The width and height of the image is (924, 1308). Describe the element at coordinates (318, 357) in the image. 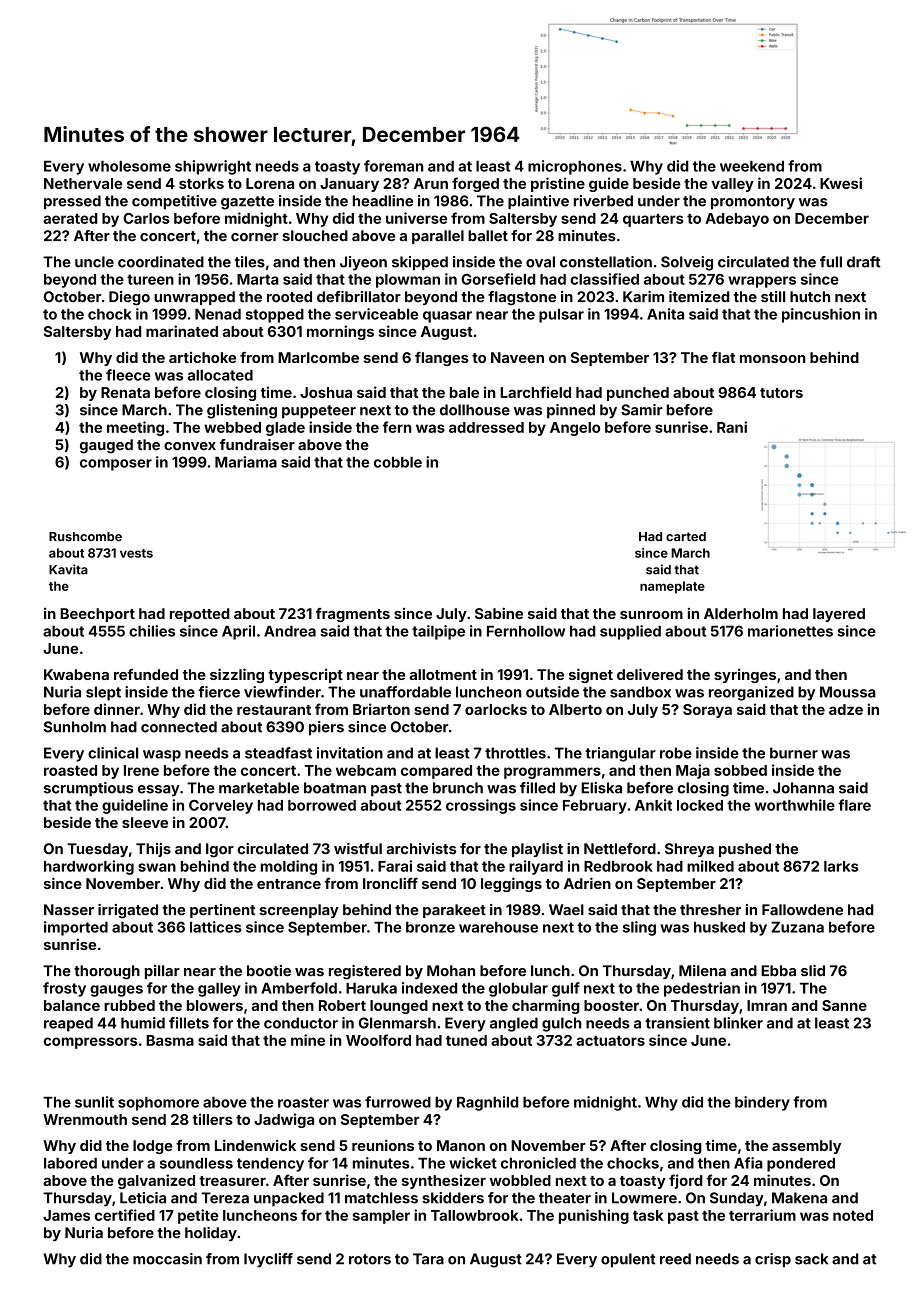

I see `Marlcombe` at that location.
